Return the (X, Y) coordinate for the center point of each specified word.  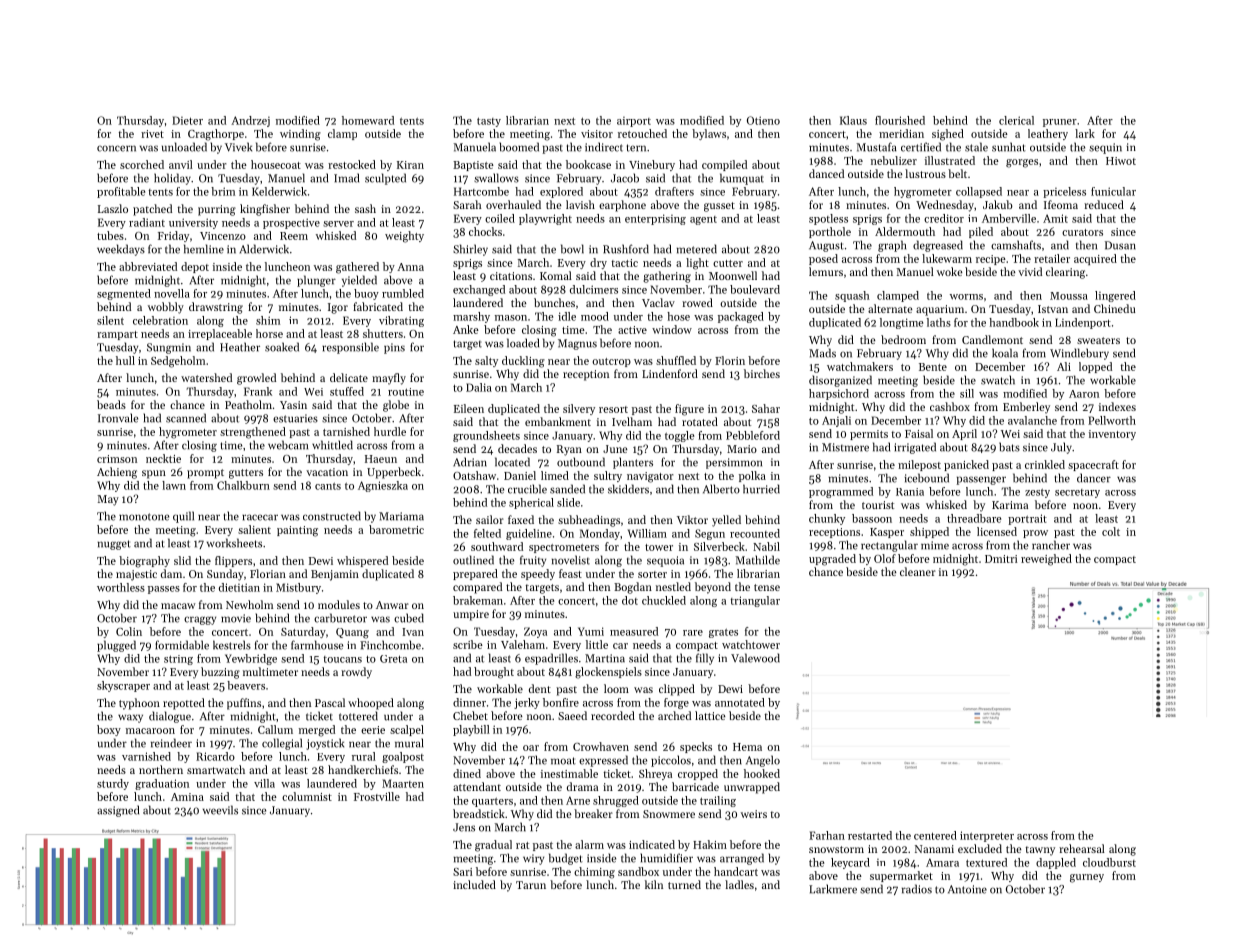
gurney (1087, 878)
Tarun (531, 885)
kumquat (742, 179)
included (474, 884)
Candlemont (992, 339)
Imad (346, 178)
